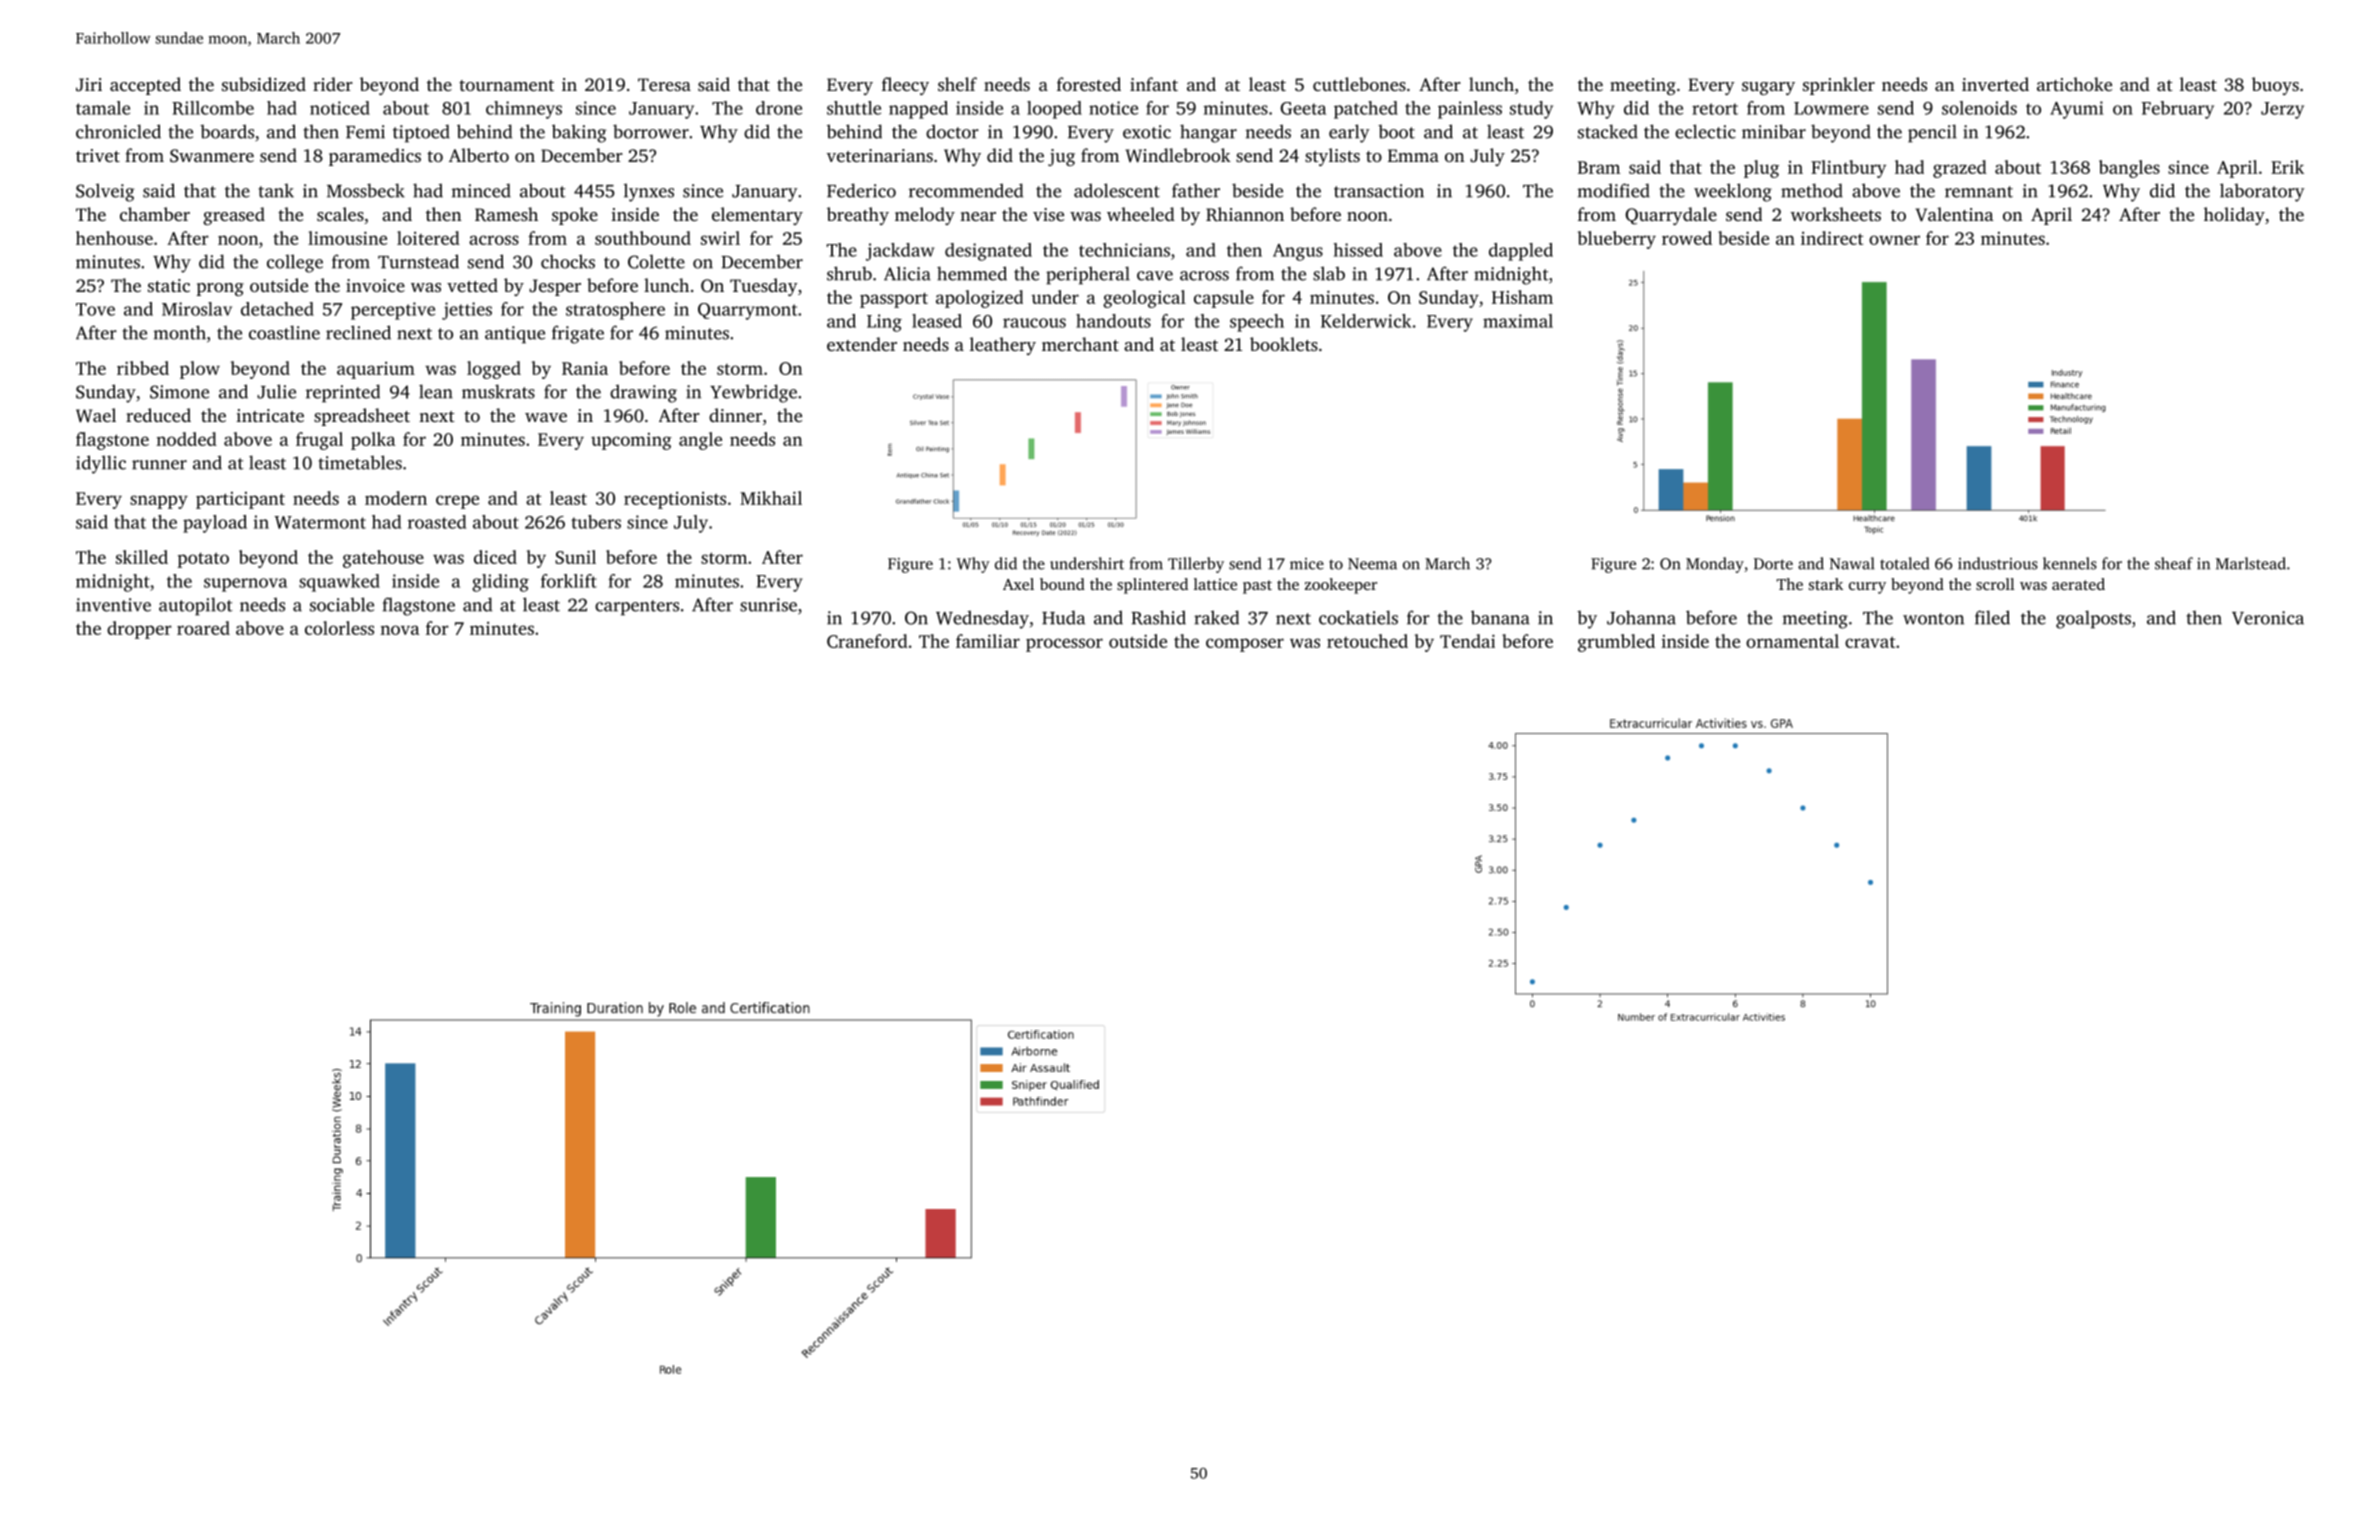  What do you see at coordinates (203, 628) in the screenshot?
I see `roared` at bounding box center [203, 628].
